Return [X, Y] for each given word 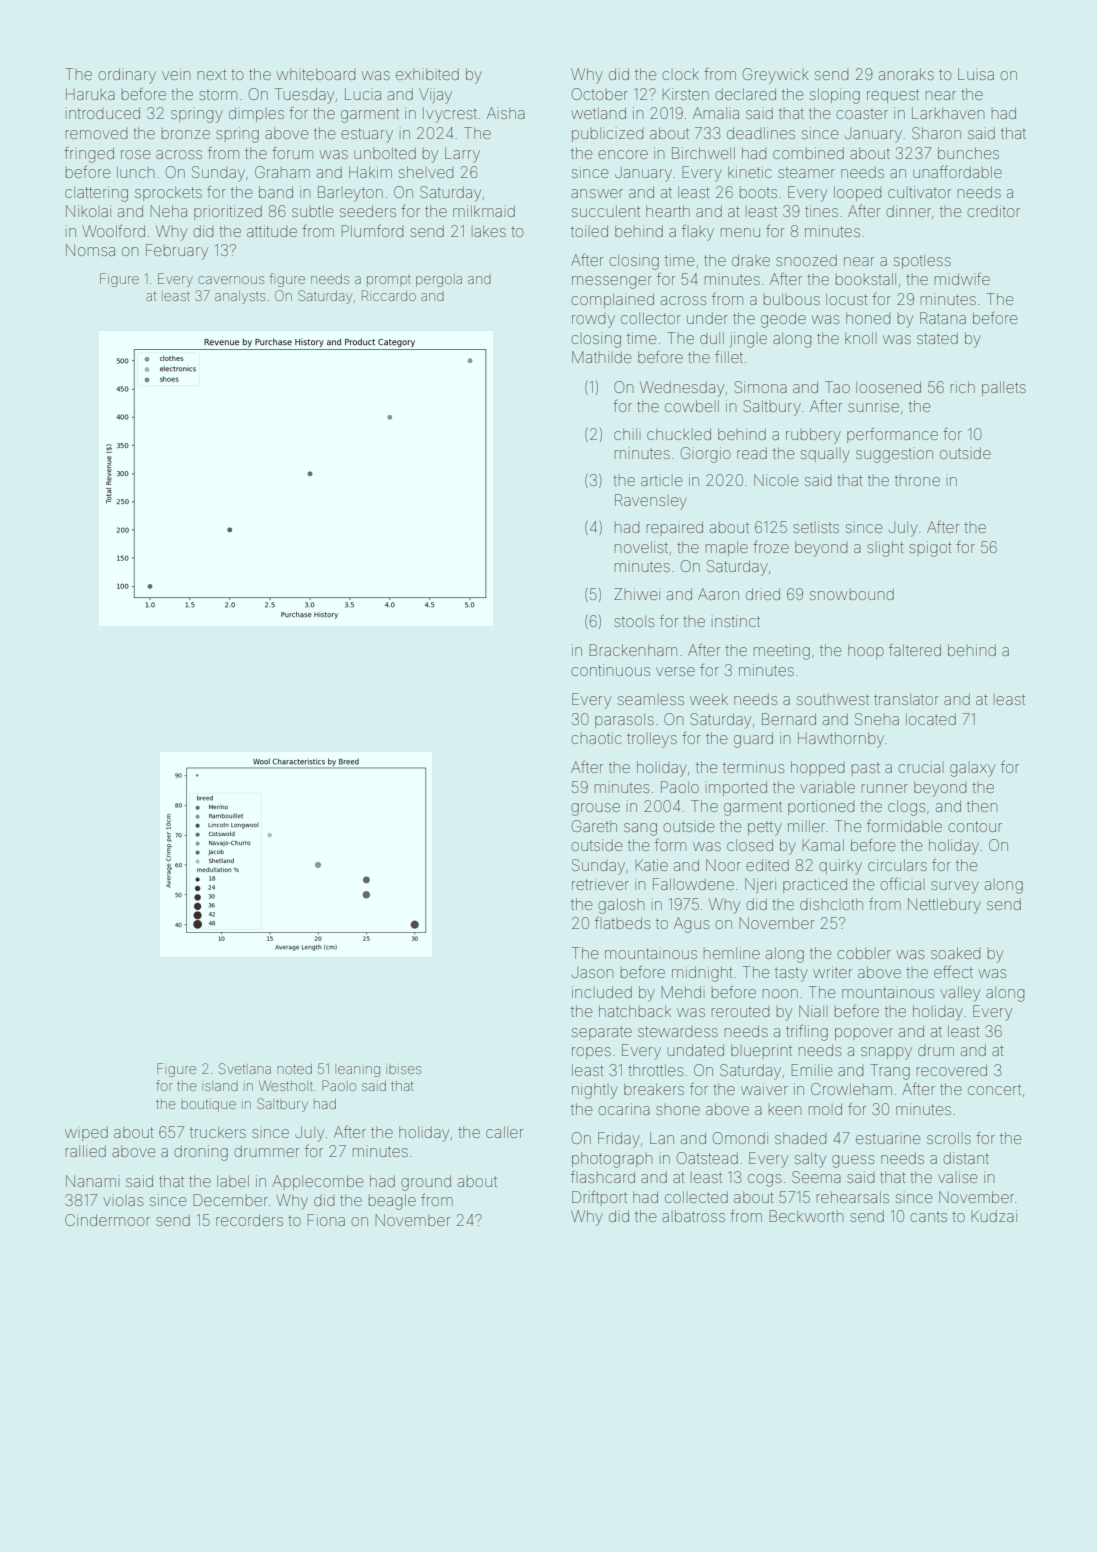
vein [176, 74]
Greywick [776, 76]
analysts [240, 297]
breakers [654, 1089]
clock [681, 74]
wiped [86, 1134]
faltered [915, 650]
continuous [611, 670]
